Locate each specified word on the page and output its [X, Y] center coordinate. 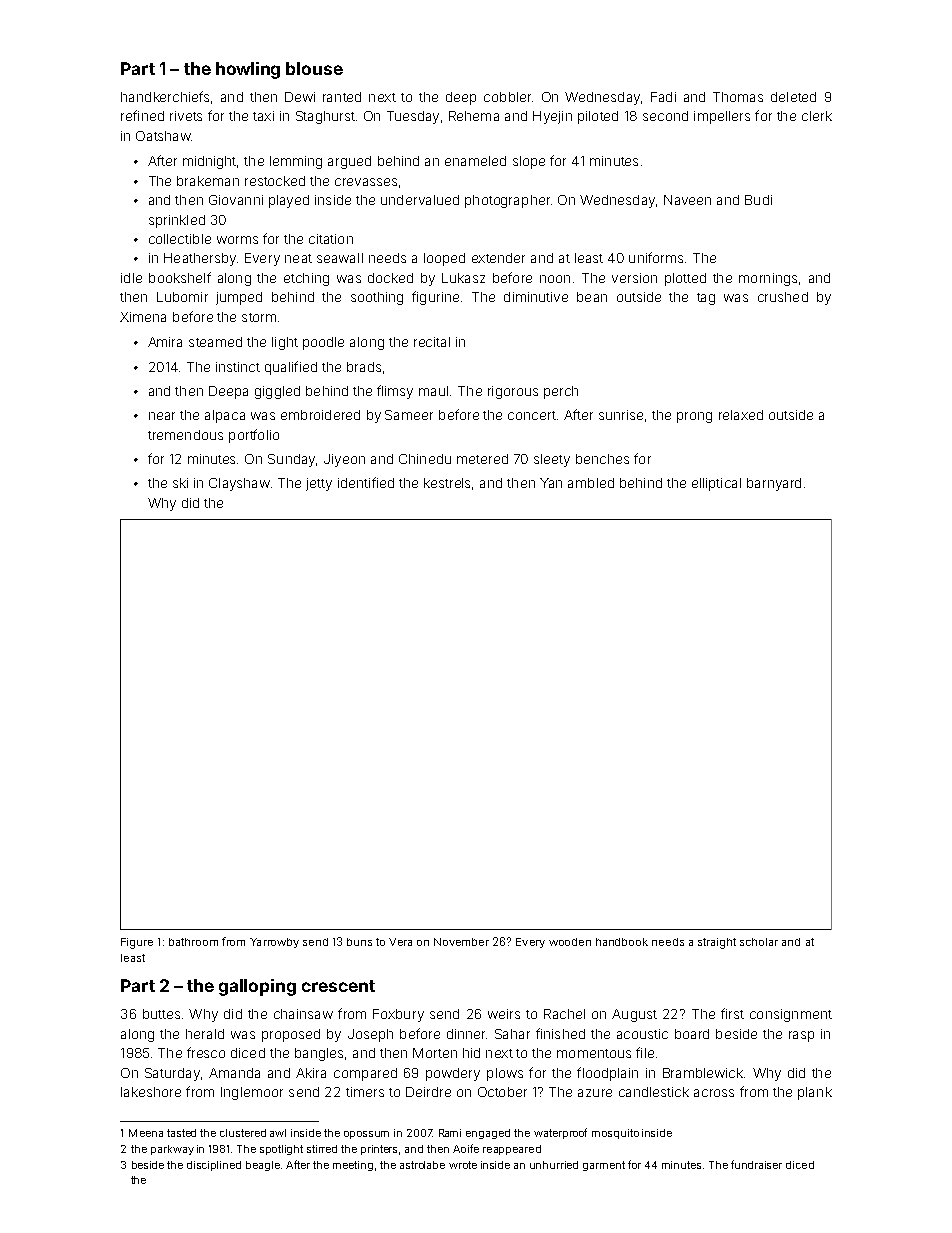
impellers [722, 117]
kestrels [447, 483]
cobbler [507, 97]
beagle [263, 1166]
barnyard [774, 484]
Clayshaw [239, 484]
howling [248, 70]
